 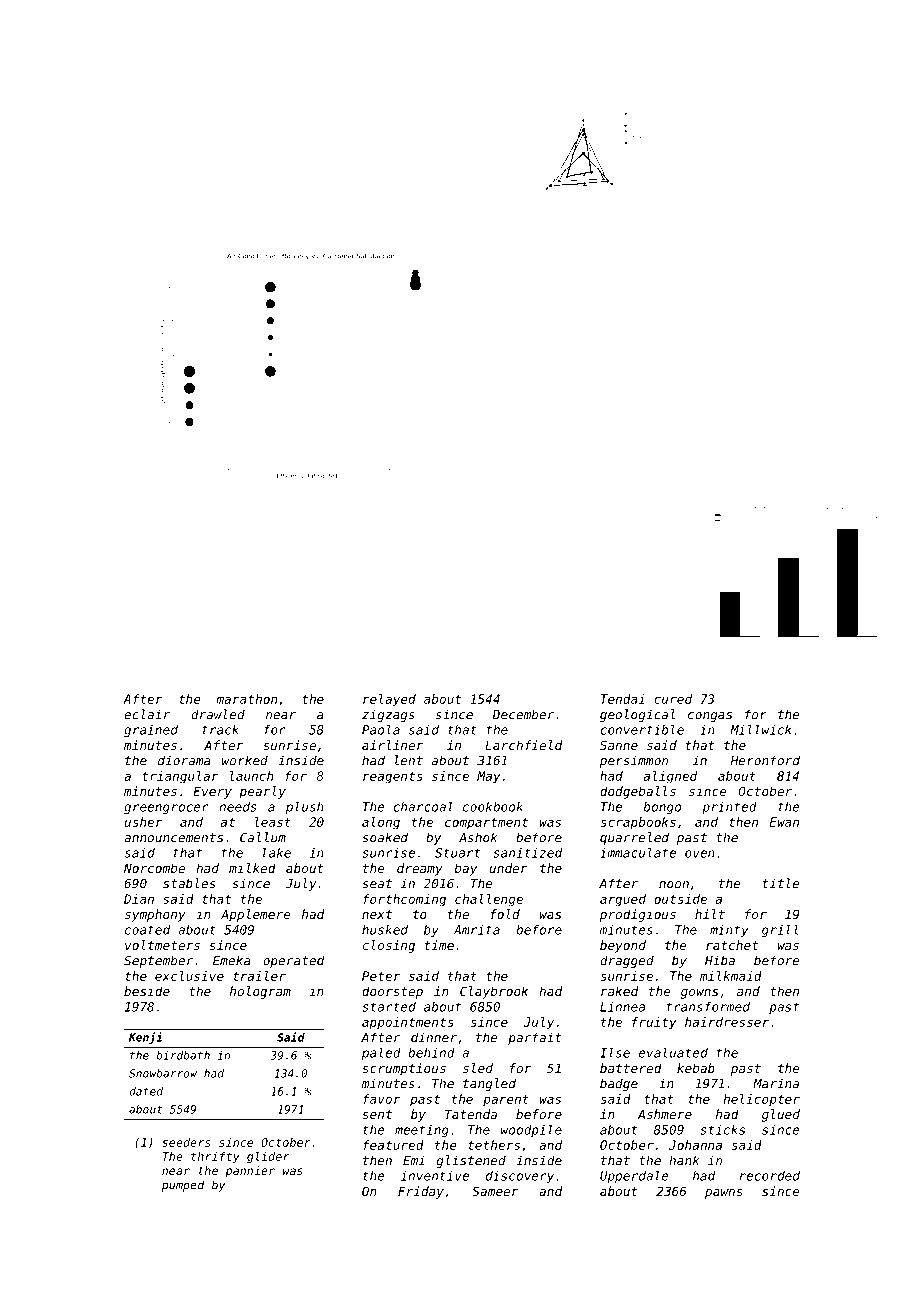 What do you see at coordinates (147, 714) in the image?
I see `eclair` at bounding box center [147, 714].
